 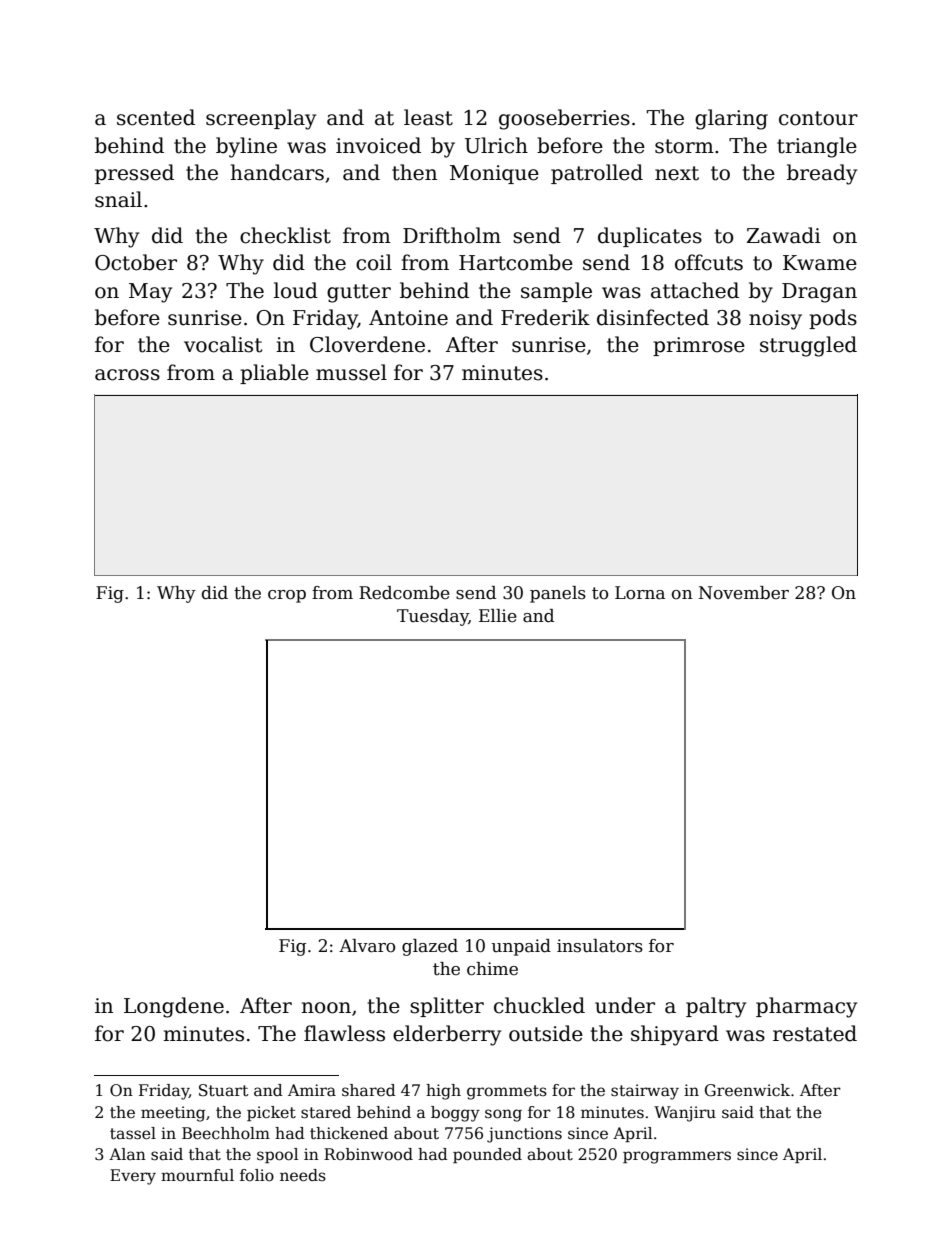 What do you see at coordinates (677, 1157) in the page?
I see `programmers` at bounding box center [677, 1157].
